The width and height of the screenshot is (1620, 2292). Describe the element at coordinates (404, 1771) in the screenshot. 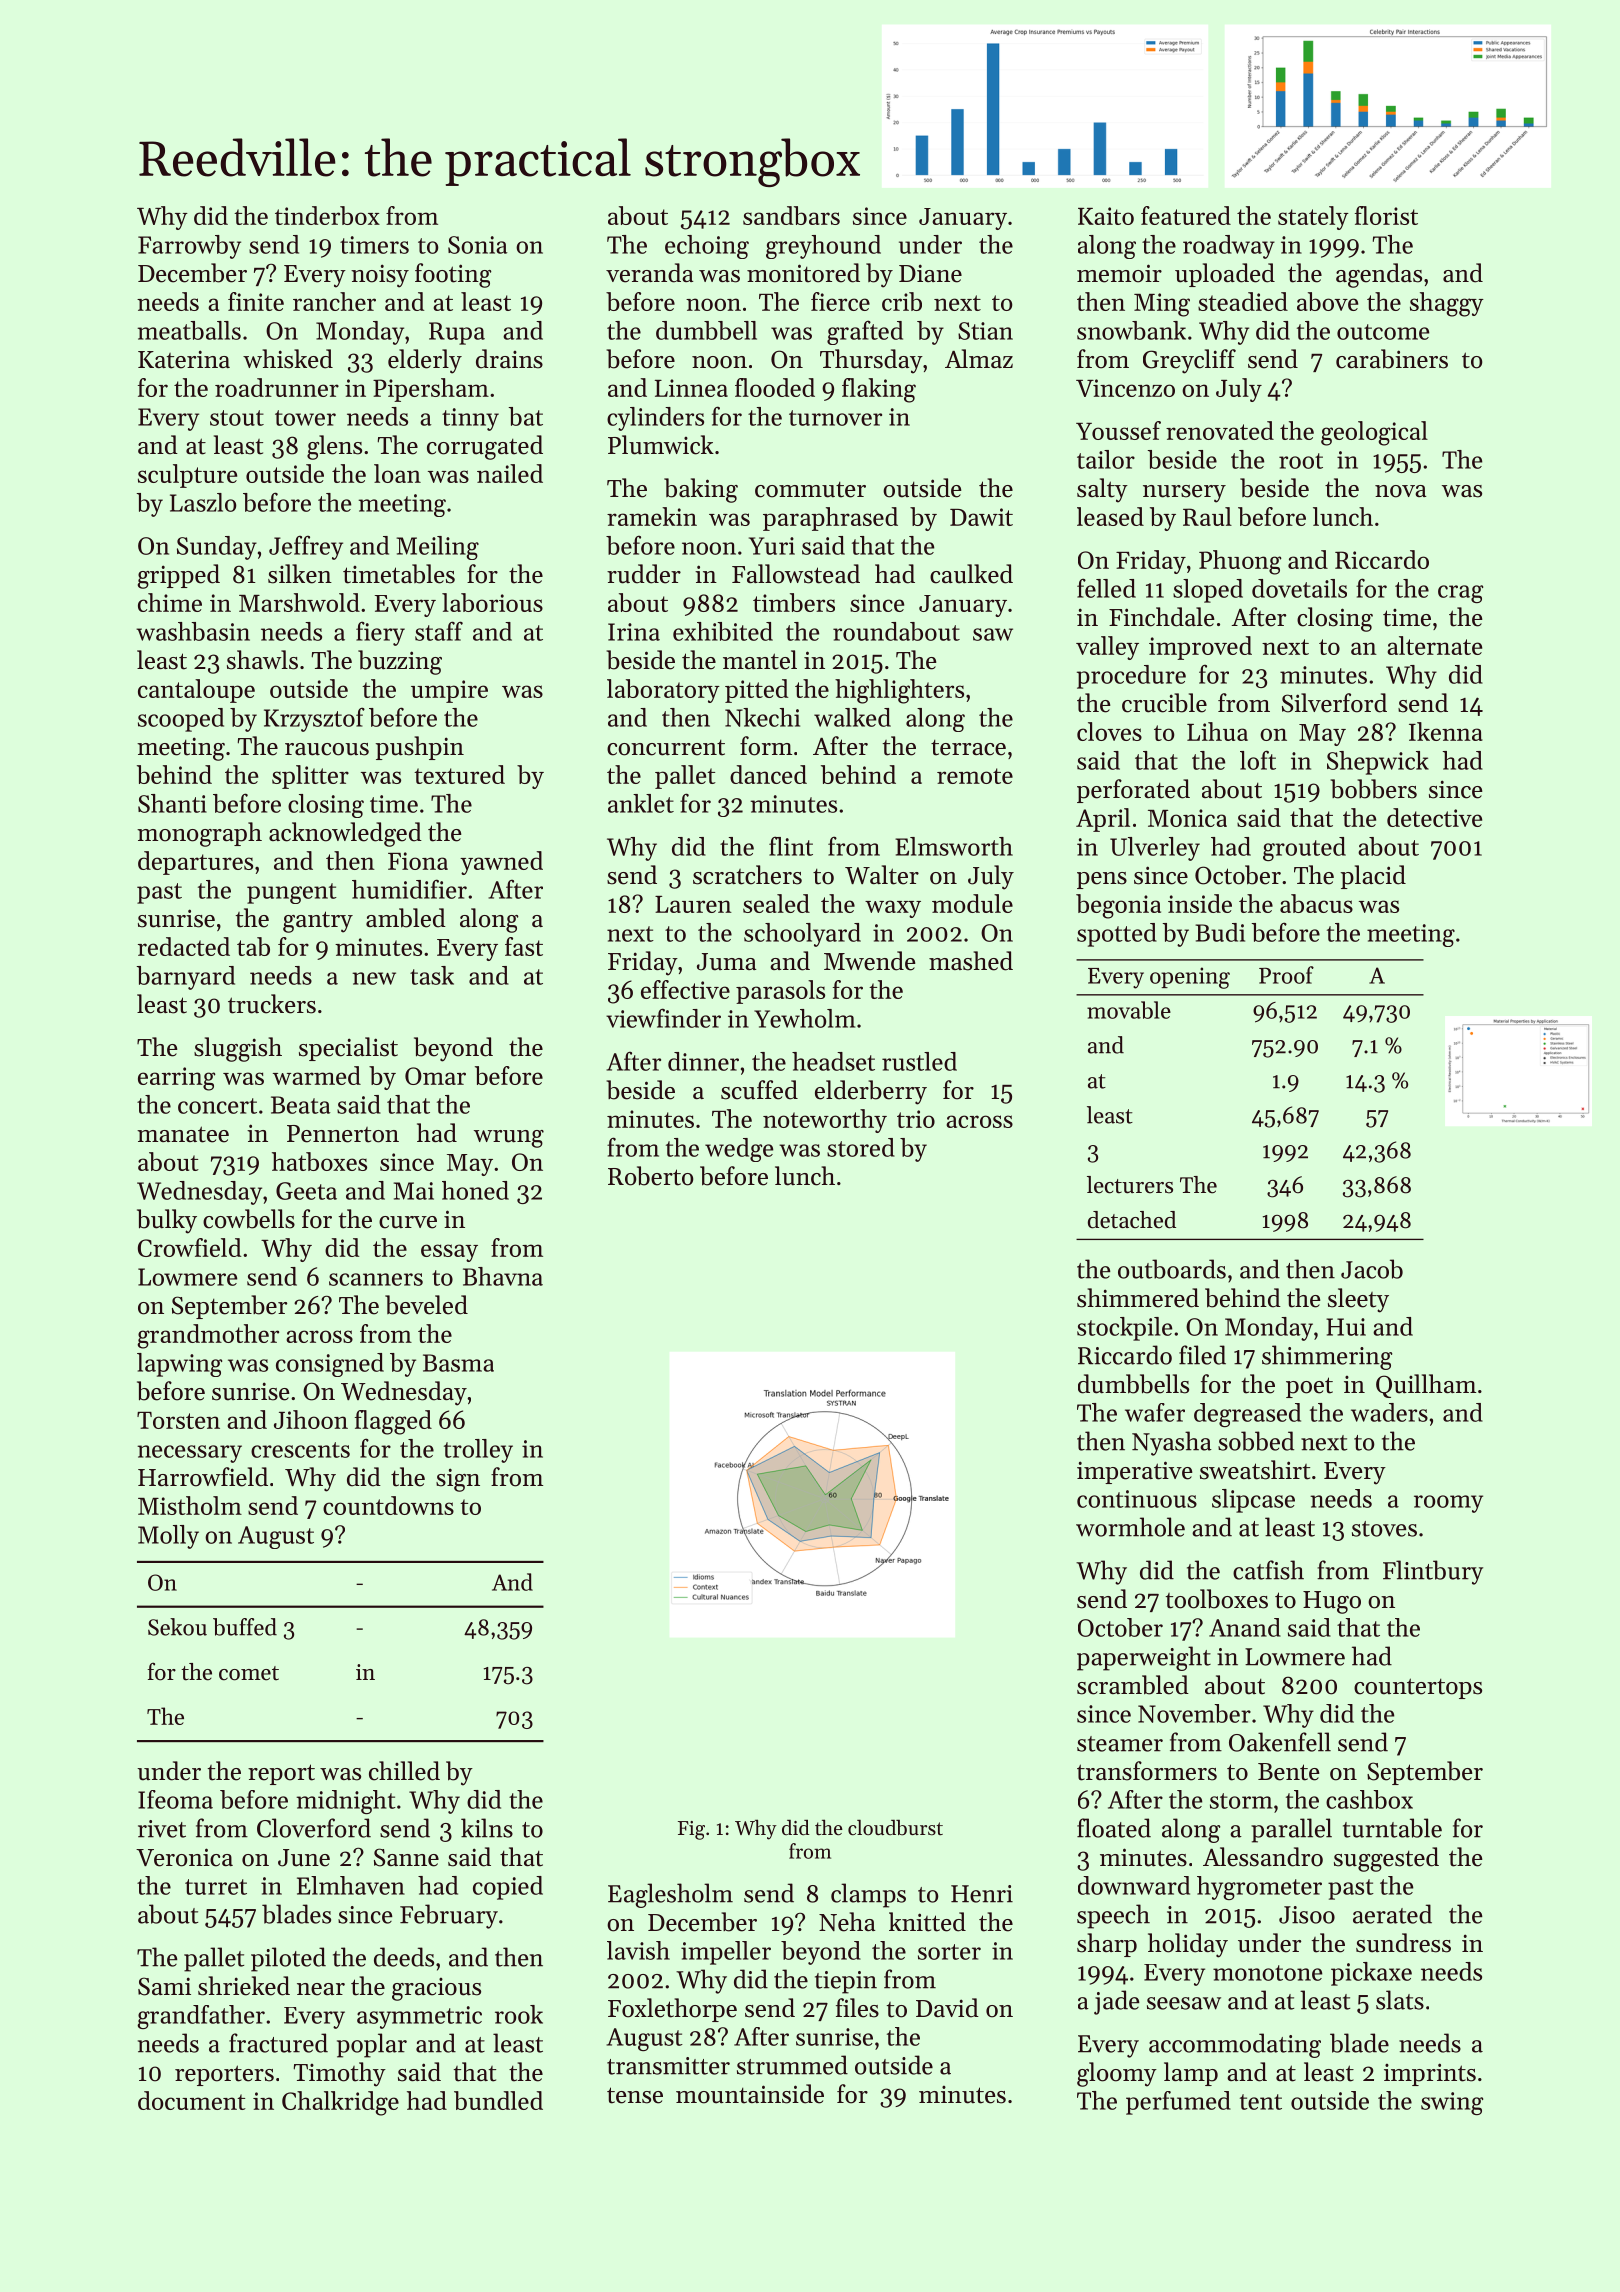

I see `chilled` at that location.
